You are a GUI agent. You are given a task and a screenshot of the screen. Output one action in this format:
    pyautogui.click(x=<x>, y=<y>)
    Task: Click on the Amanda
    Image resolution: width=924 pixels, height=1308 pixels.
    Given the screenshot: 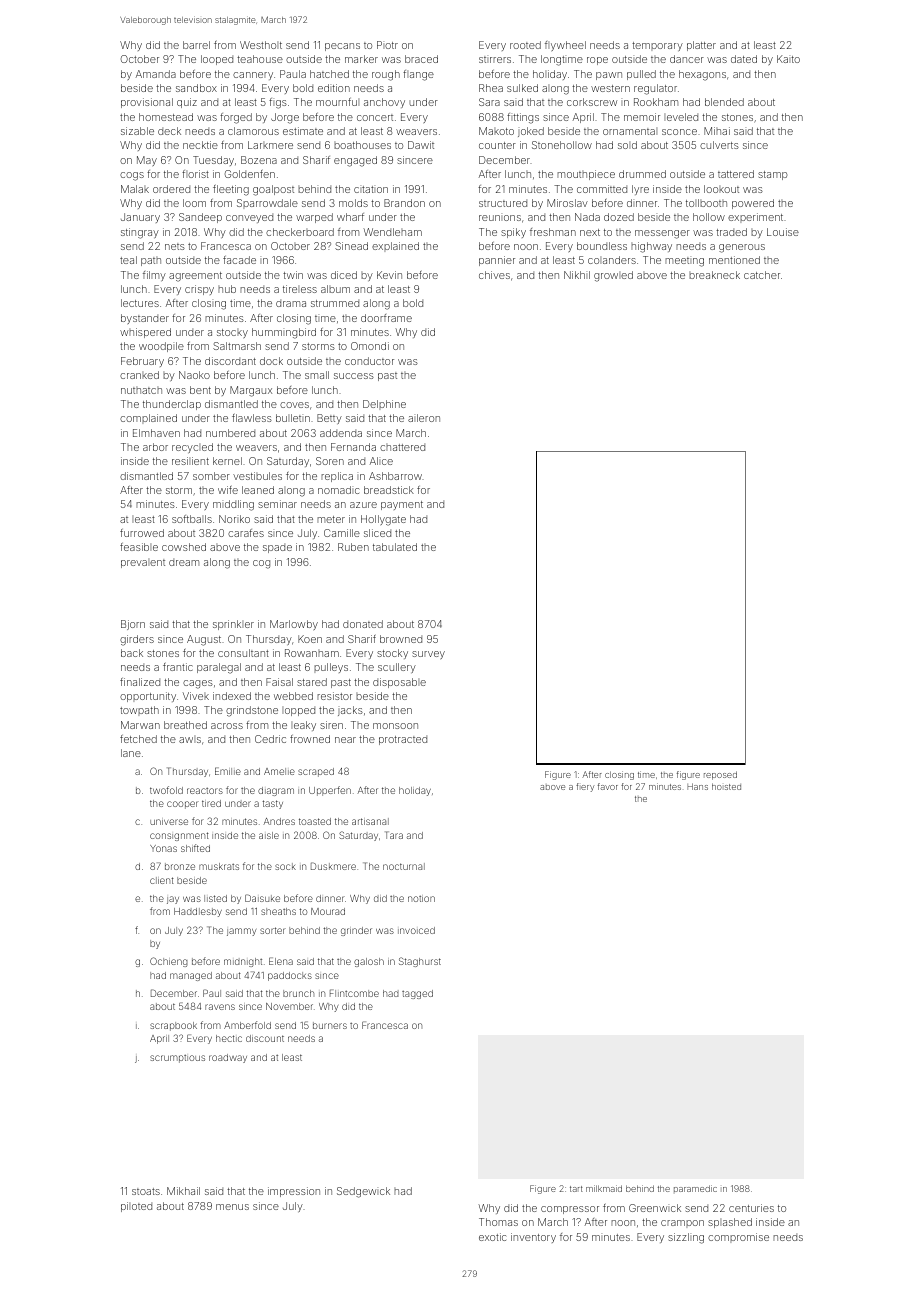 What is the action you would take?
    pyautogui.click(x=156, y=74)
